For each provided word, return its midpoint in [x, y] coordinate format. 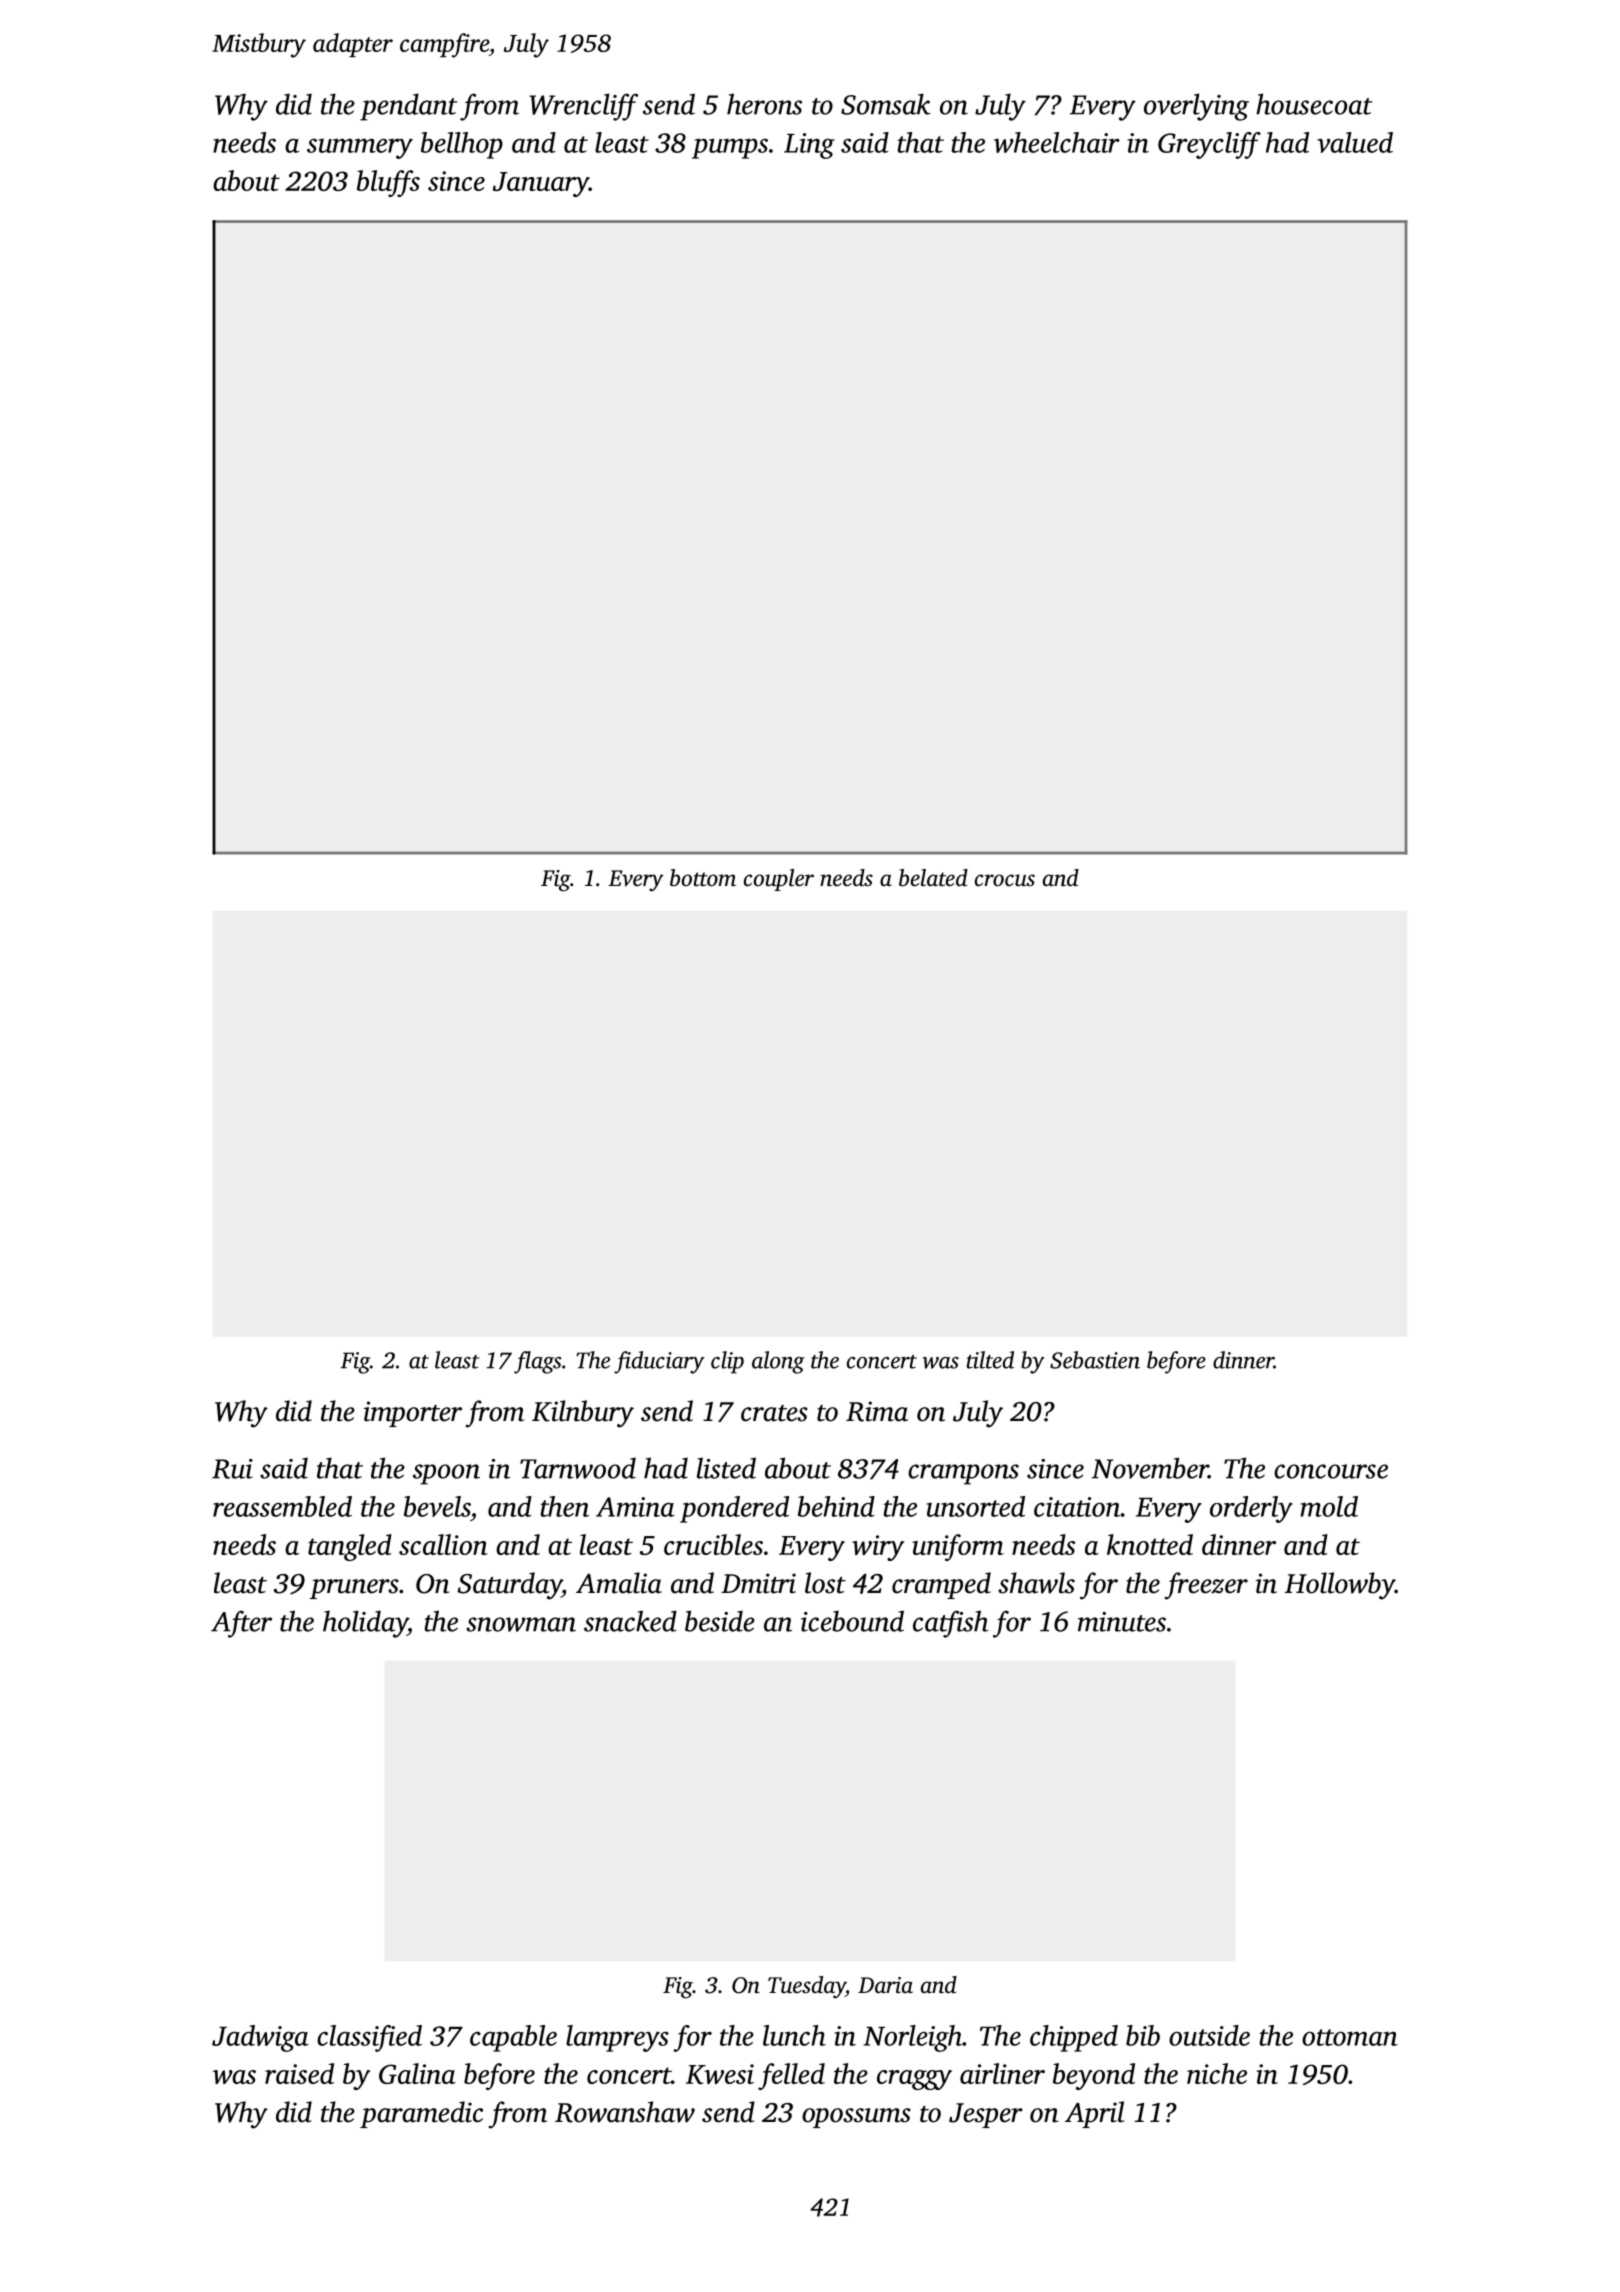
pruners [354, 1589]
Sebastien [1095, 1360]
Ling [809, 146]
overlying [1196, 107]
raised [299, 2073]
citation [1077, 1507]
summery [360, 148]
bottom [703, 878]
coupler [779, 880]
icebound [852, 1621]
